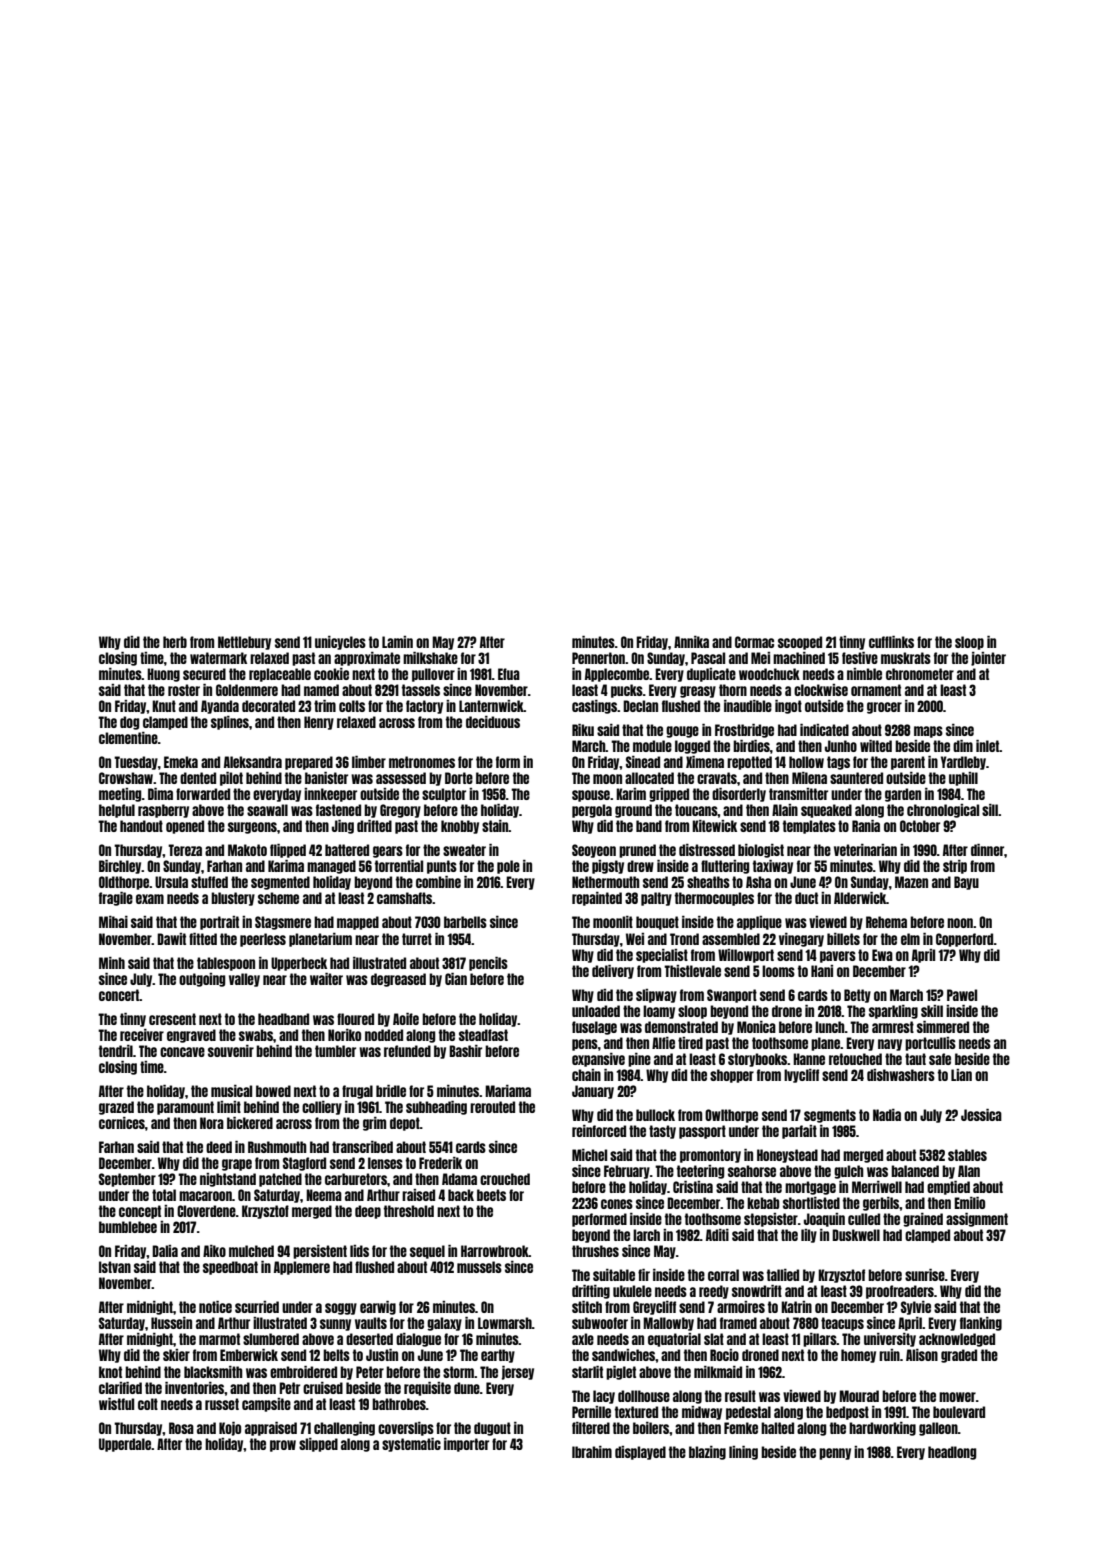  Describe the element at coordinates (283, 1446) in the image. I see `prow` at that location.
